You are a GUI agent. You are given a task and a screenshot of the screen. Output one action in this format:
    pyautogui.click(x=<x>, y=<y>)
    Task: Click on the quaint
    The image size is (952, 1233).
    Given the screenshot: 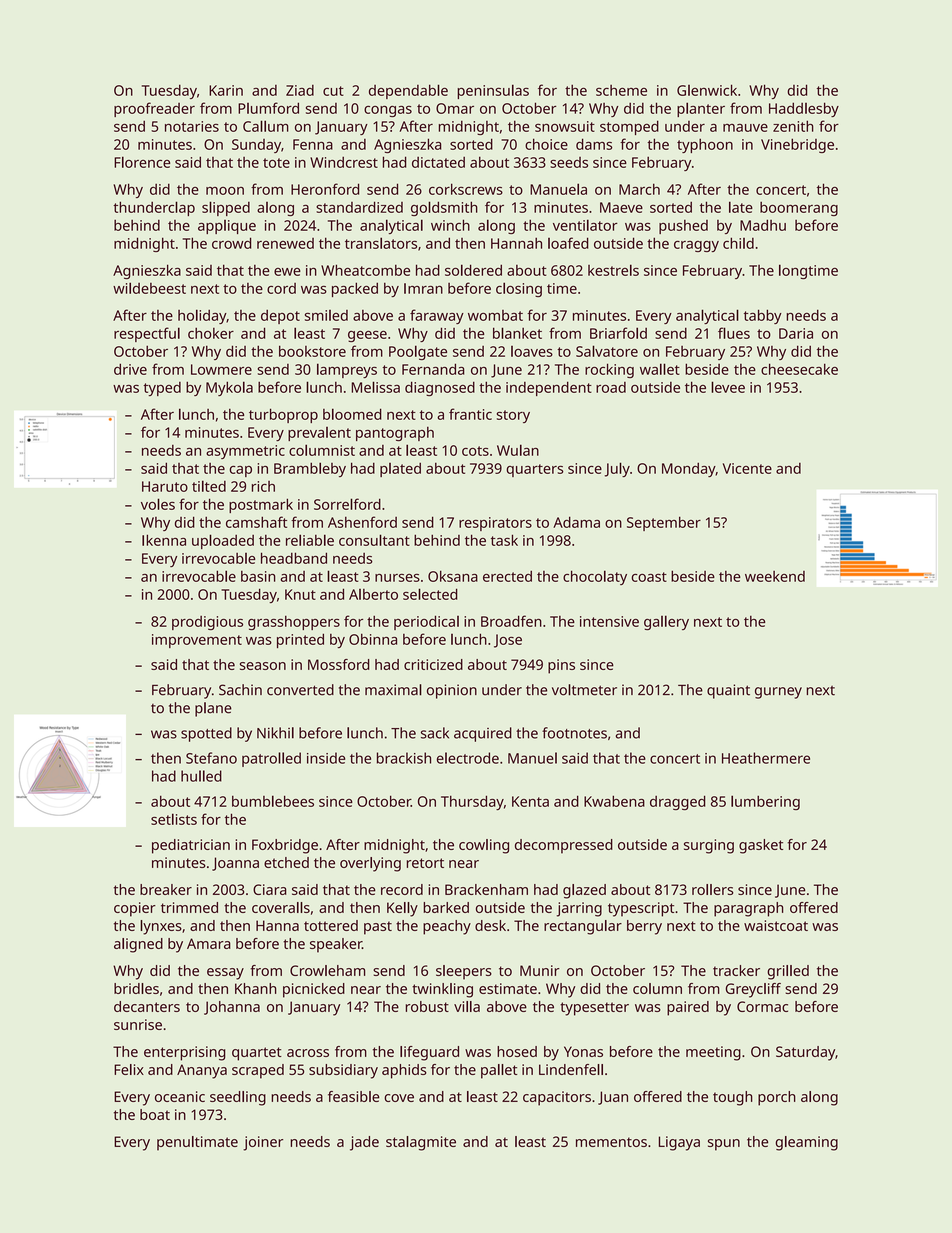 What is the action you would take?
    pyautogui.click(x=728, y=691)
